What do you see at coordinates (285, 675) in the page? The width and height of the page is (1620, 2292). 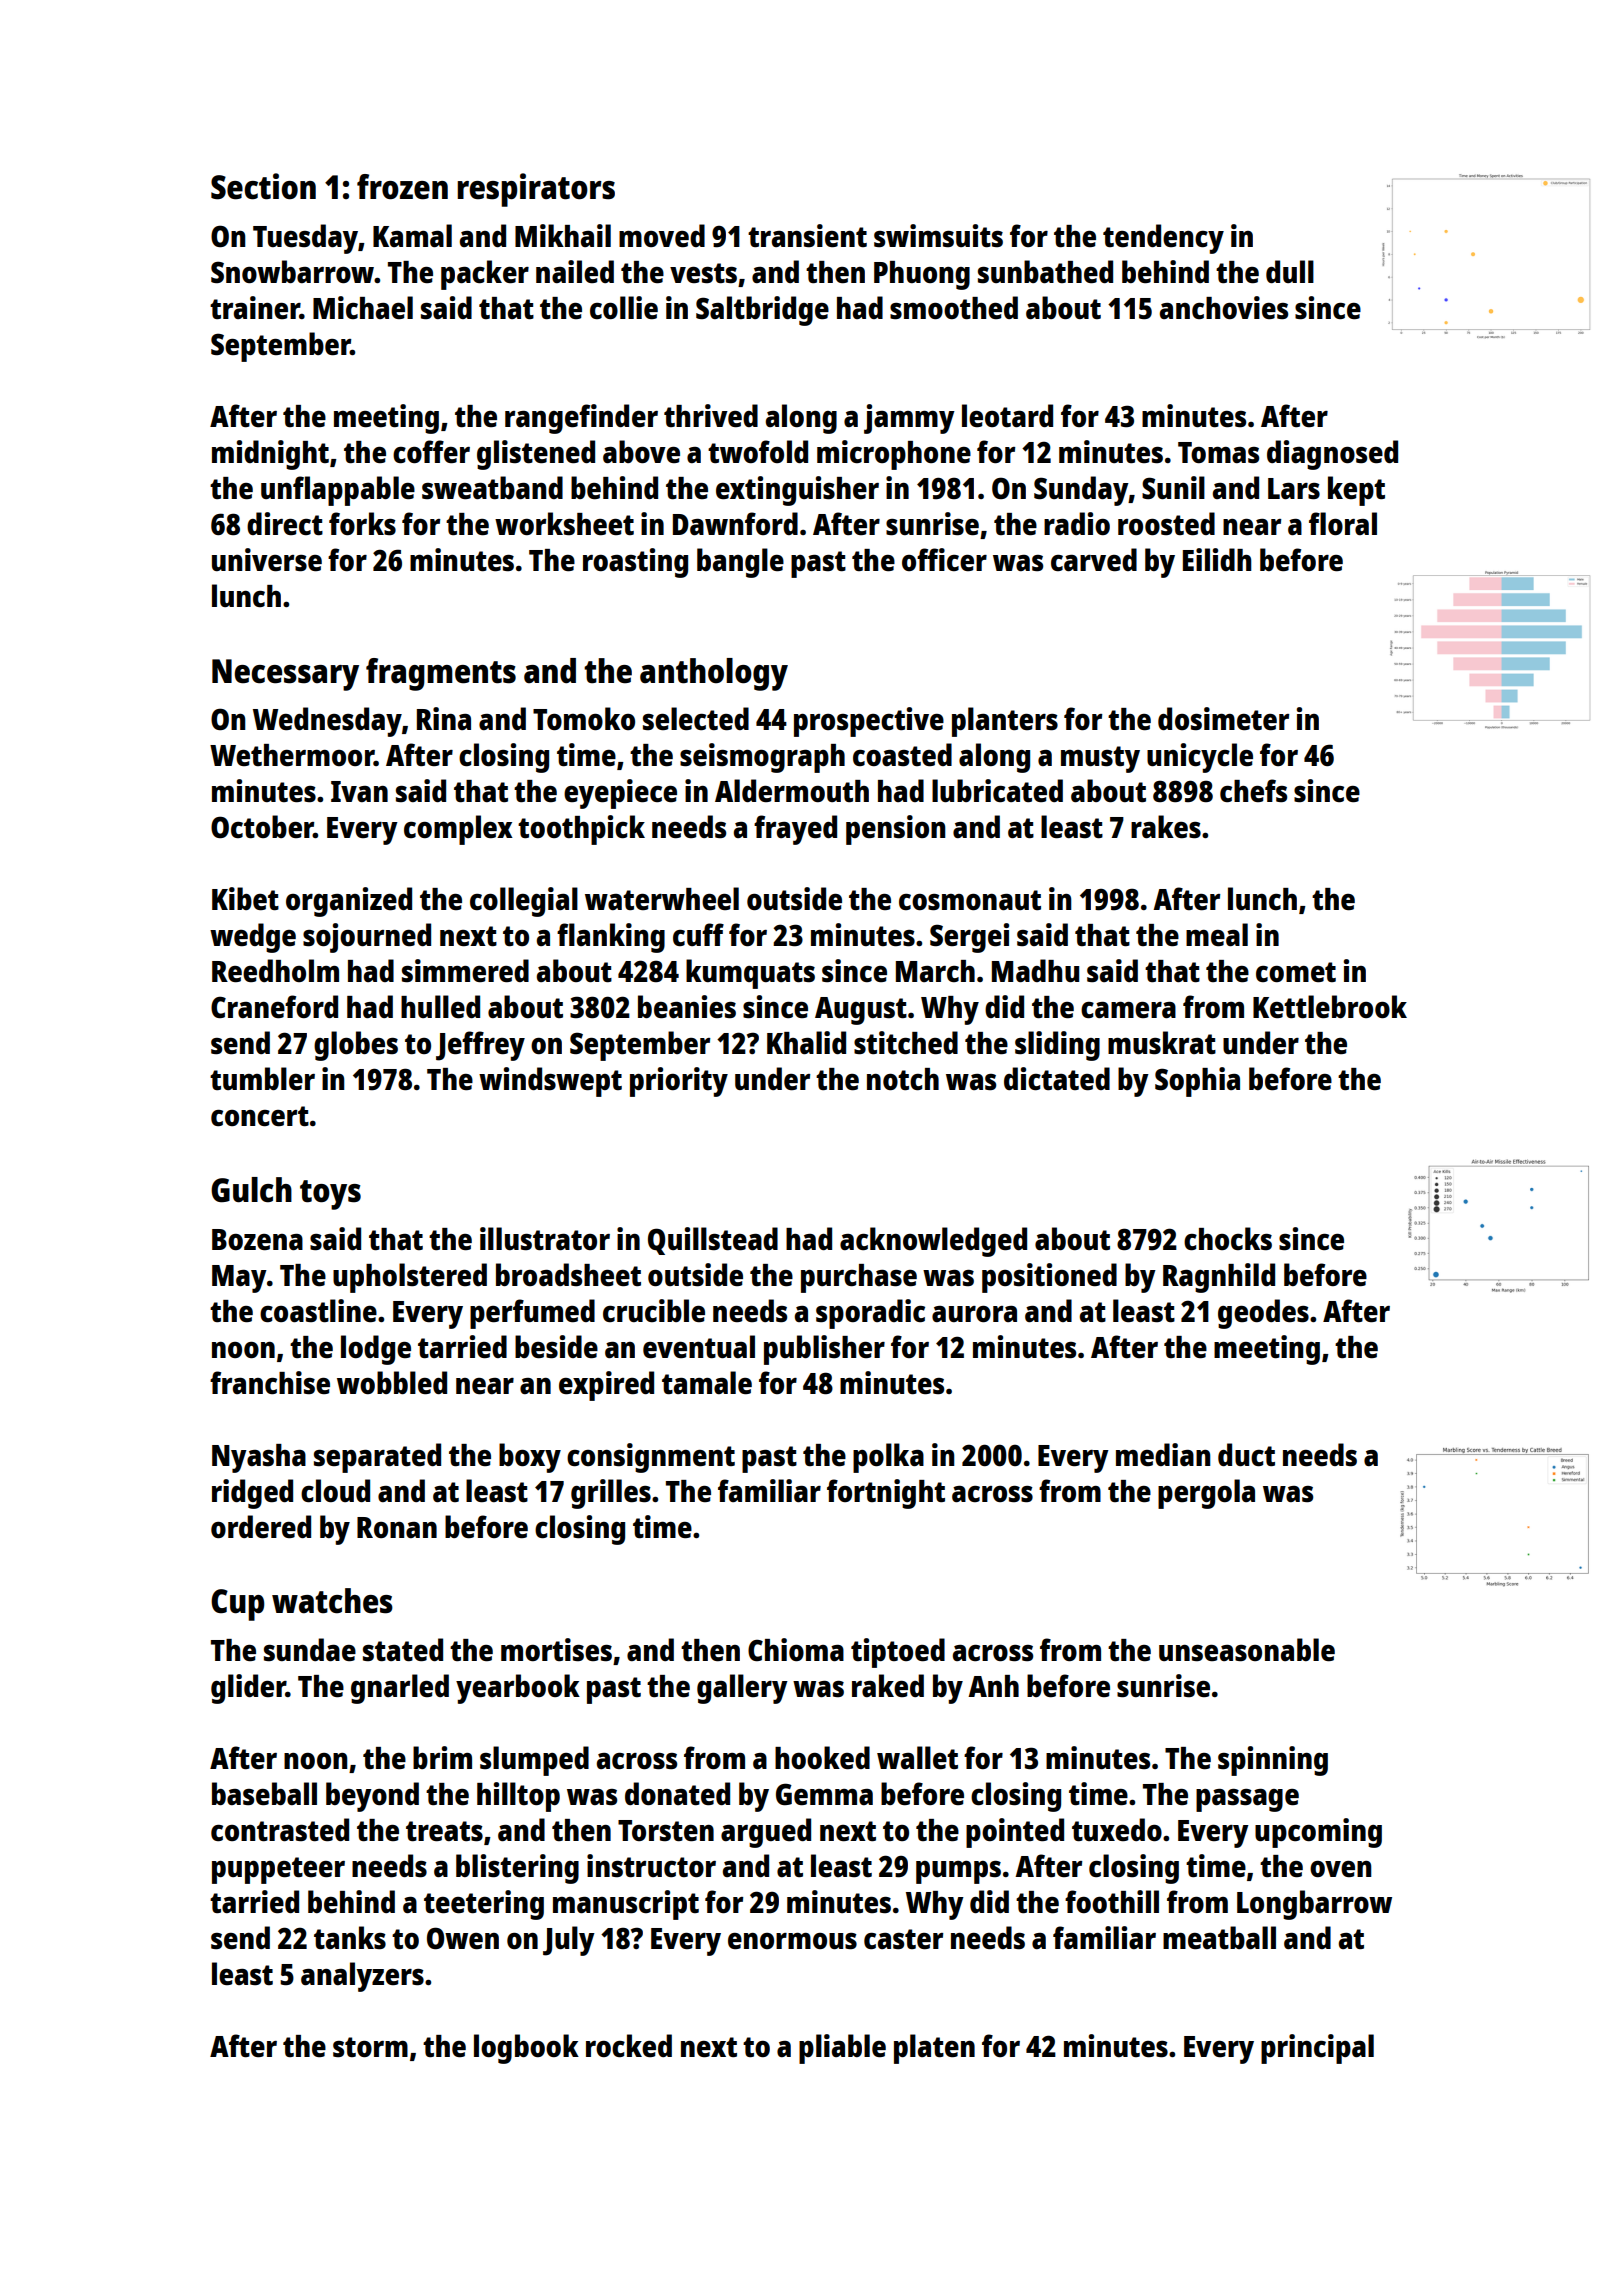 I see `Necessary` at bounding box center [285, 675].
